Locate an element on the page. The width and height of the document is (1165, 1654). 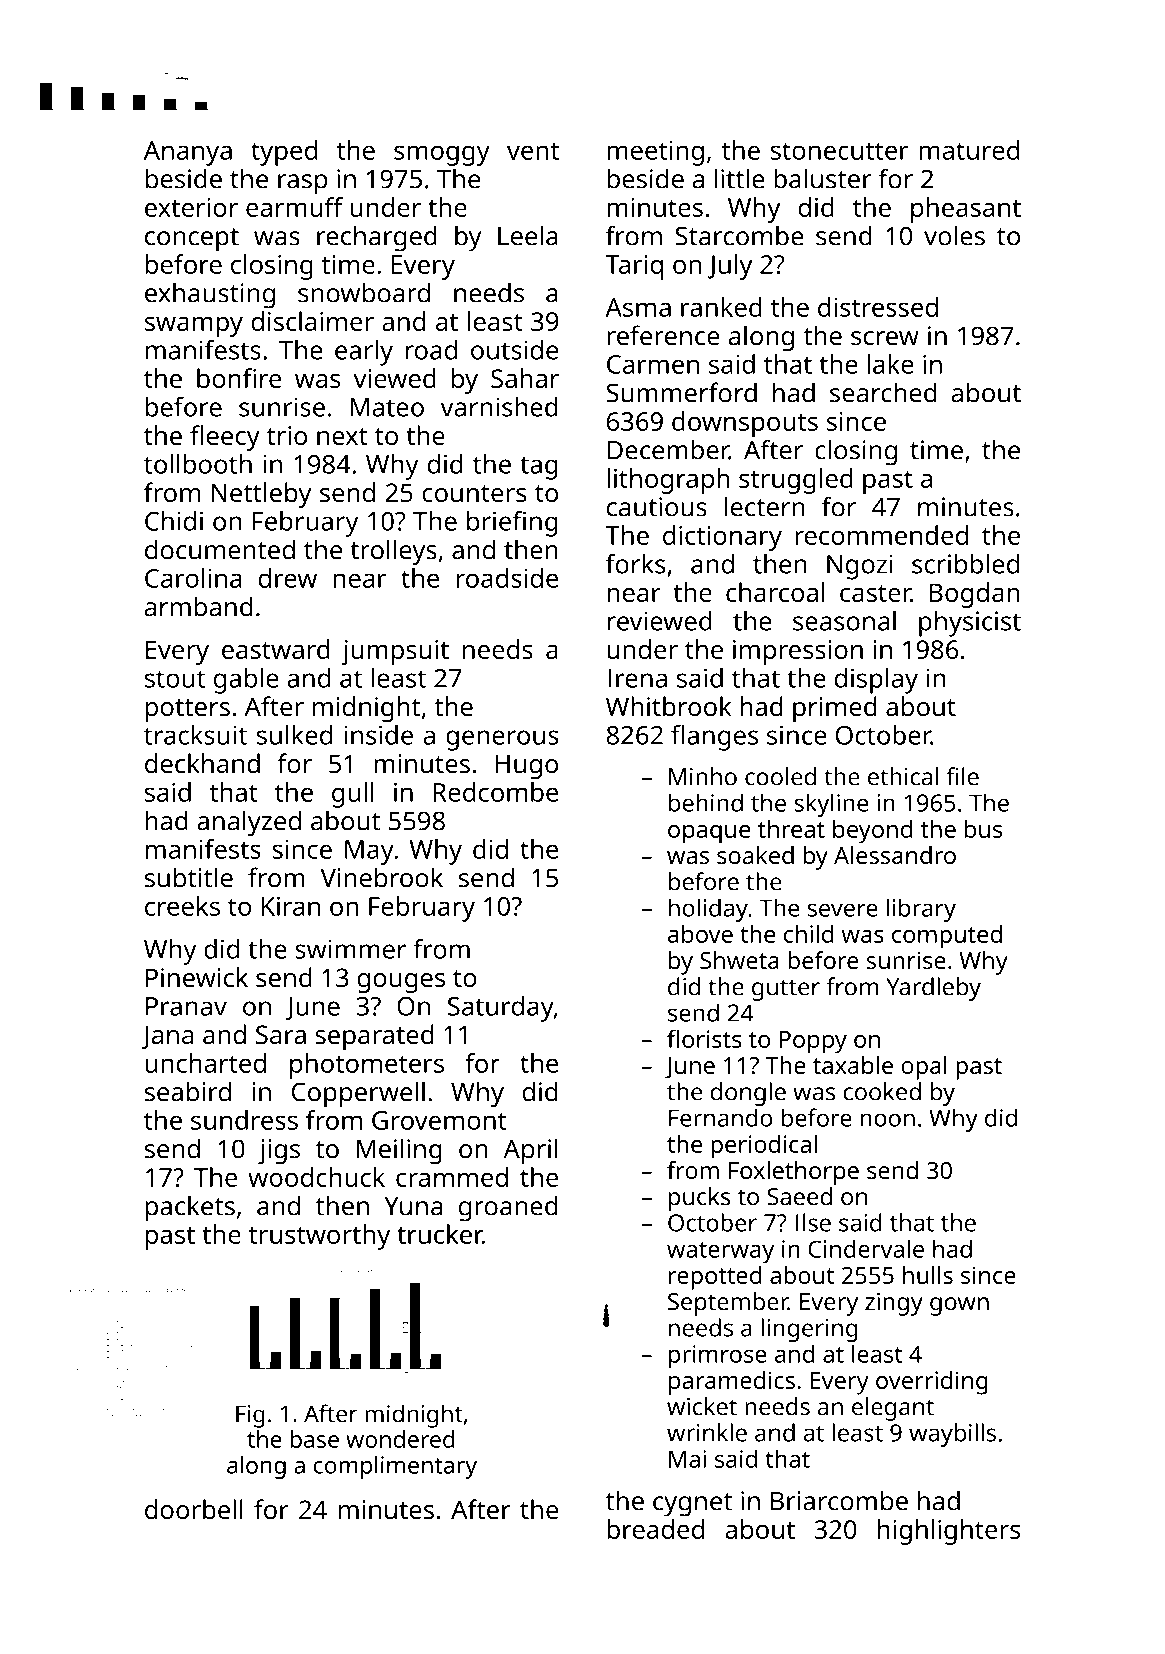
earmuff is located at coordinates (294, 207).
